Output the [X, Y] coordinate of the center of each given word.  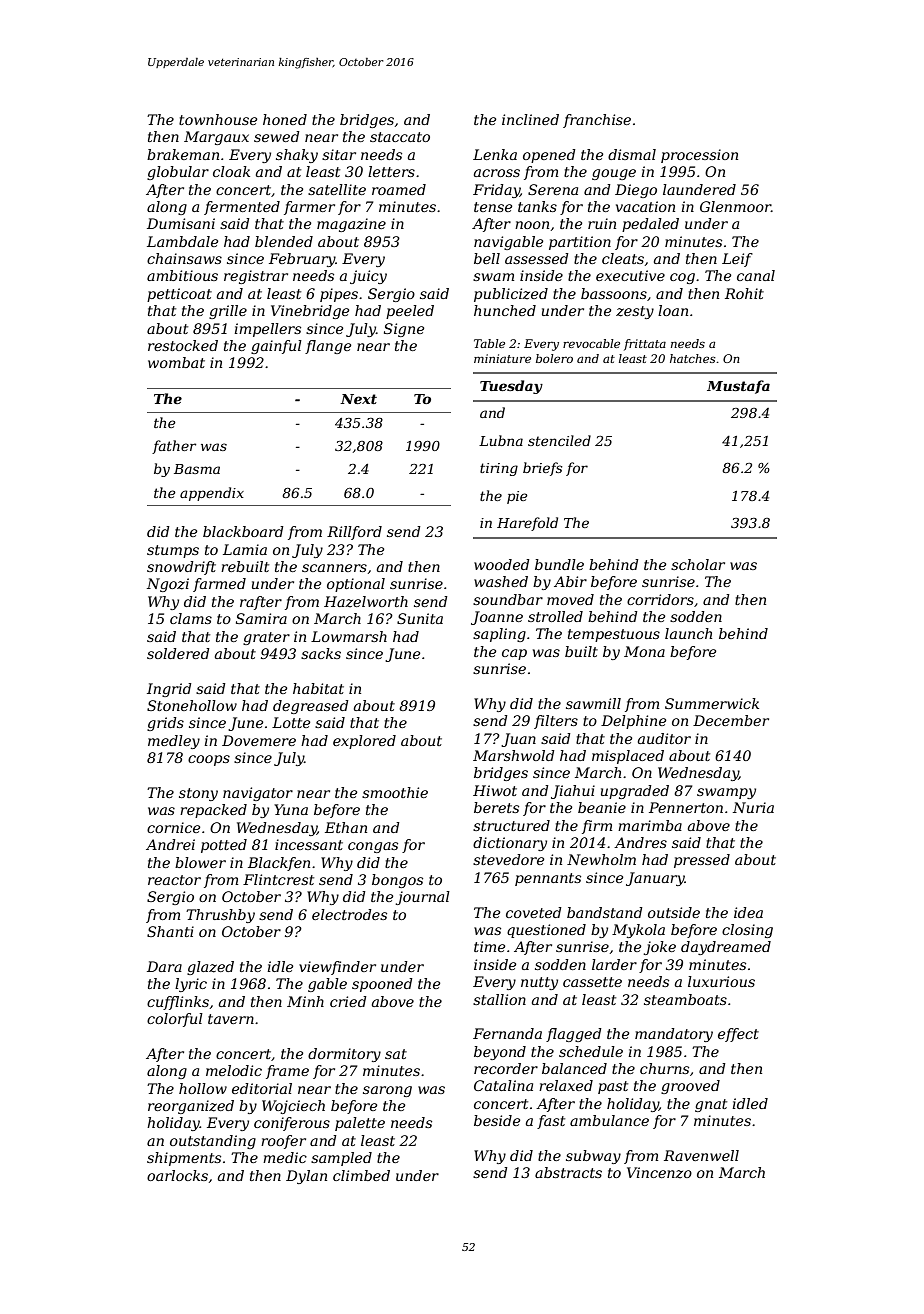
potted [224, 846]
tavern [231, 1019]
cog [682, 278]
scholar [698, 564]
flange [328, 347]
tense [493, 207]
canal [756, 275]
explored [364, 742]
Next [358, 399]
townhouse [218, 119]
